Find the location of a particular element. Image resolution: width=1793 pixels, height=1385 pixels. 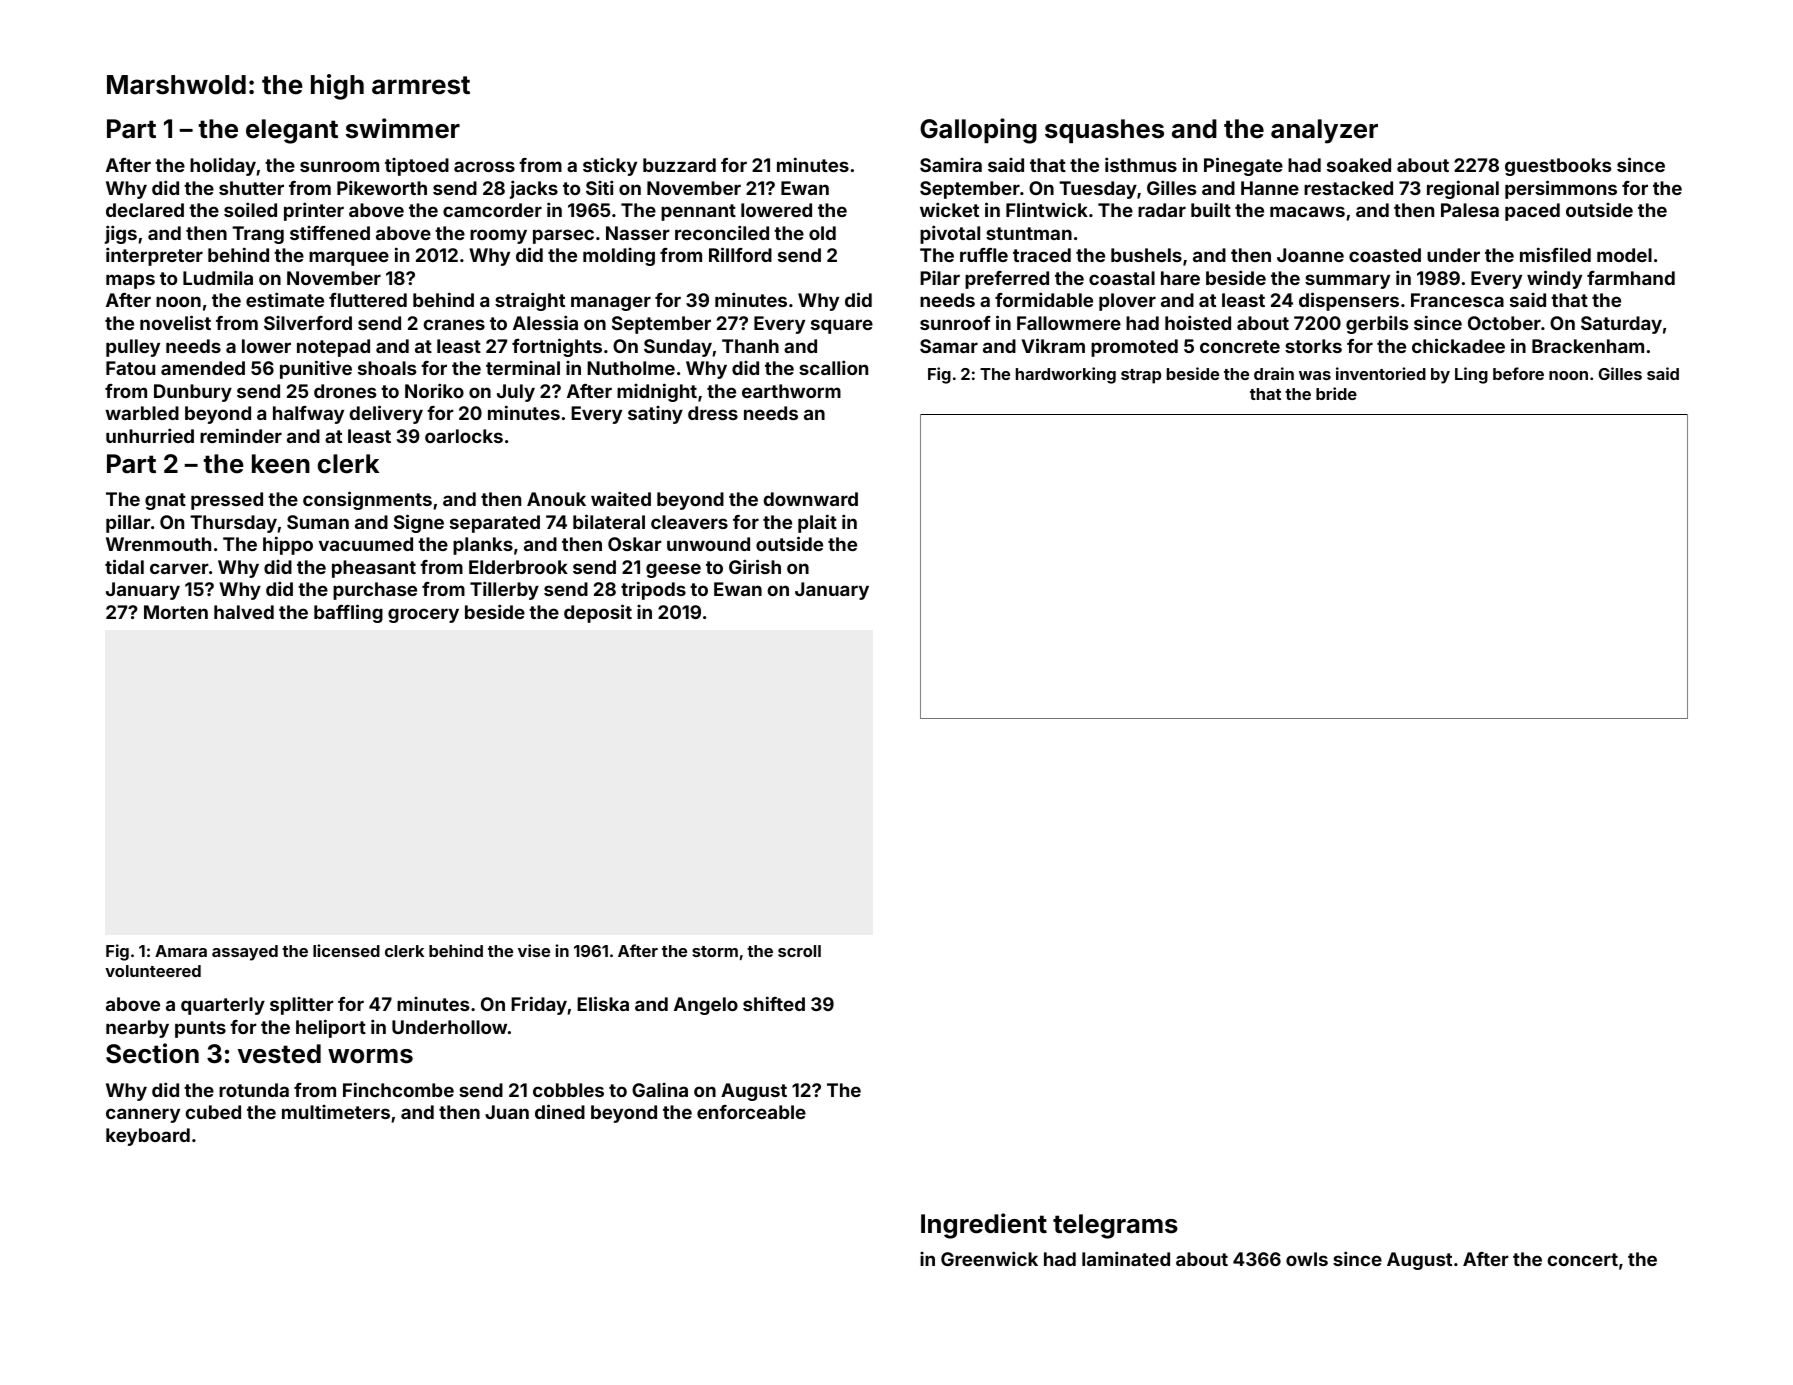

keyboard is located at coordinates (148, 1137).
